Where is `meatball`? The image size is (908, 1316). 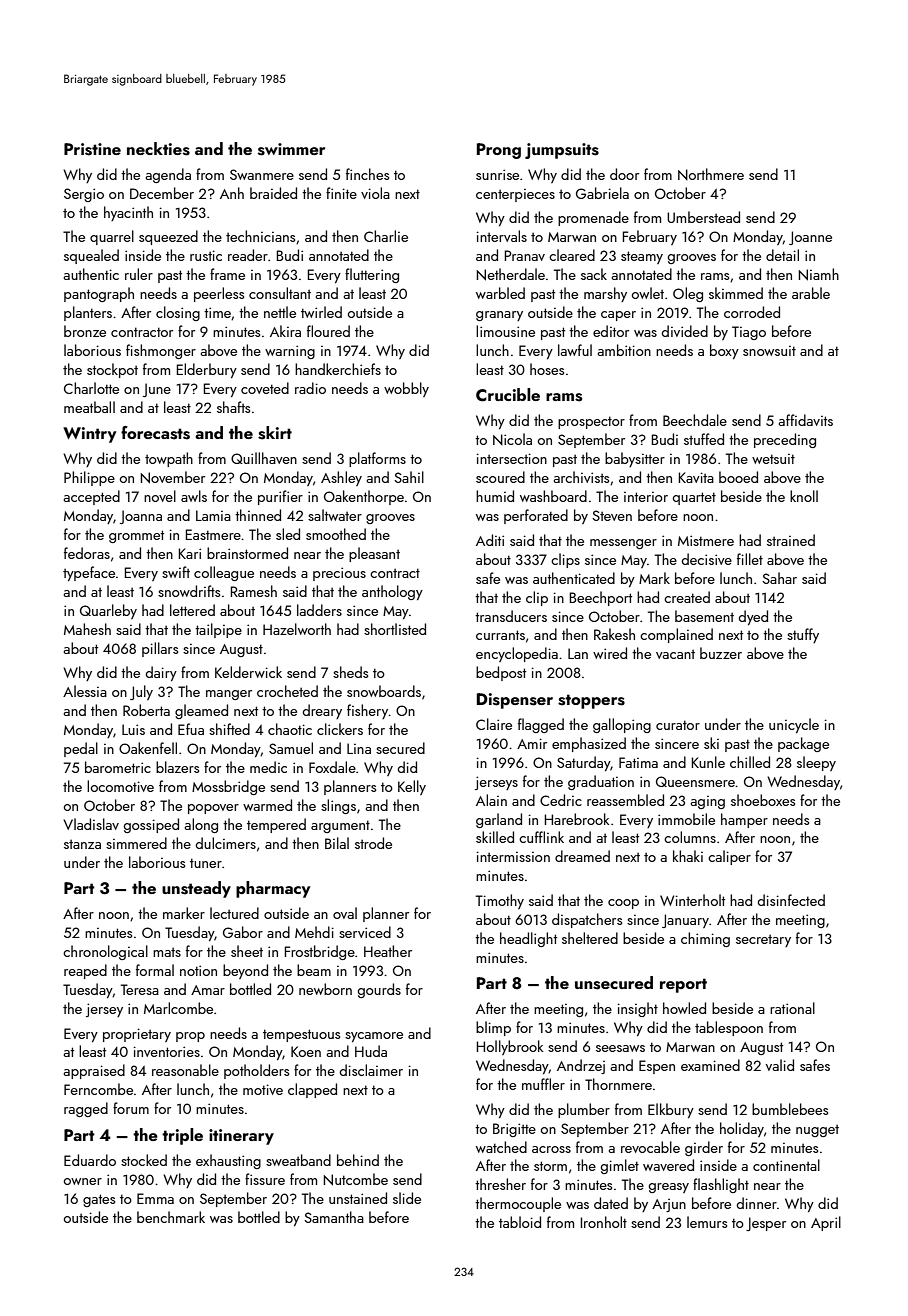
meatball is located at coordinates (89, 407).
